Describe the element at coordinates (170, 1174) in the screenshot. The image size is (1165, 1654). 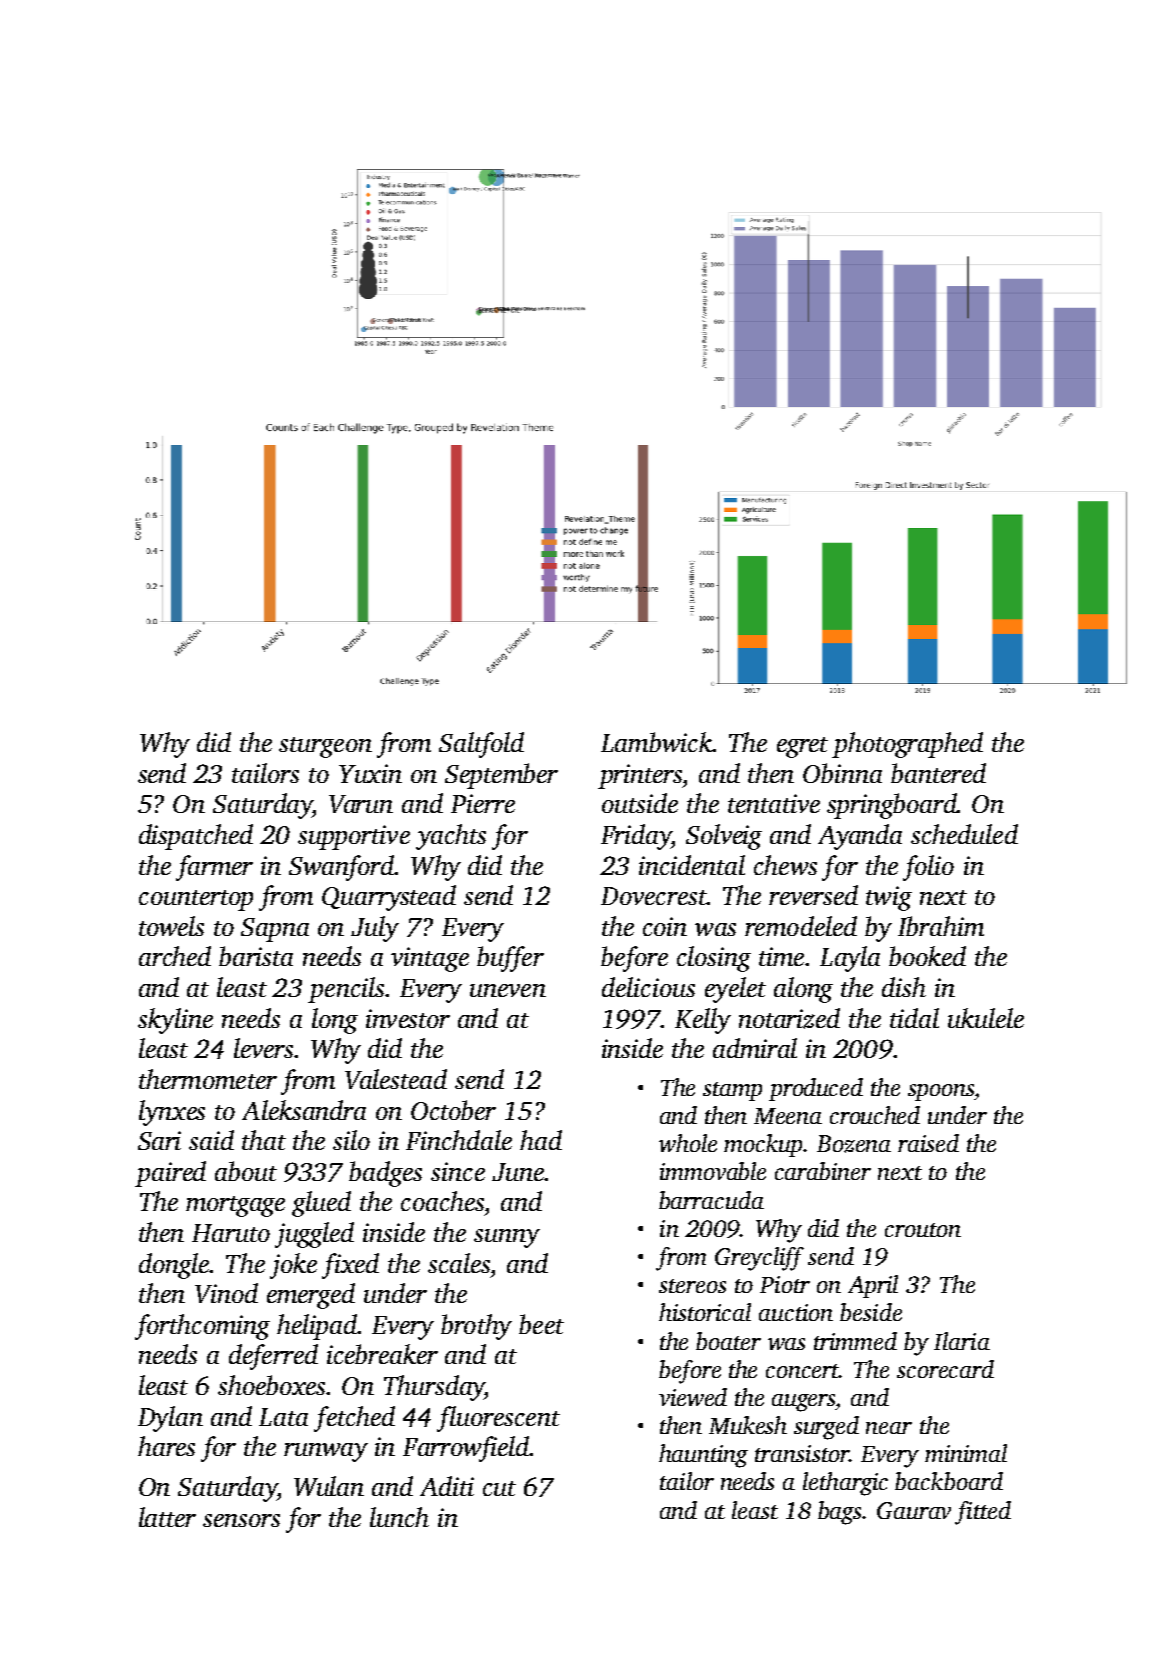
I see `paired` at that location.
